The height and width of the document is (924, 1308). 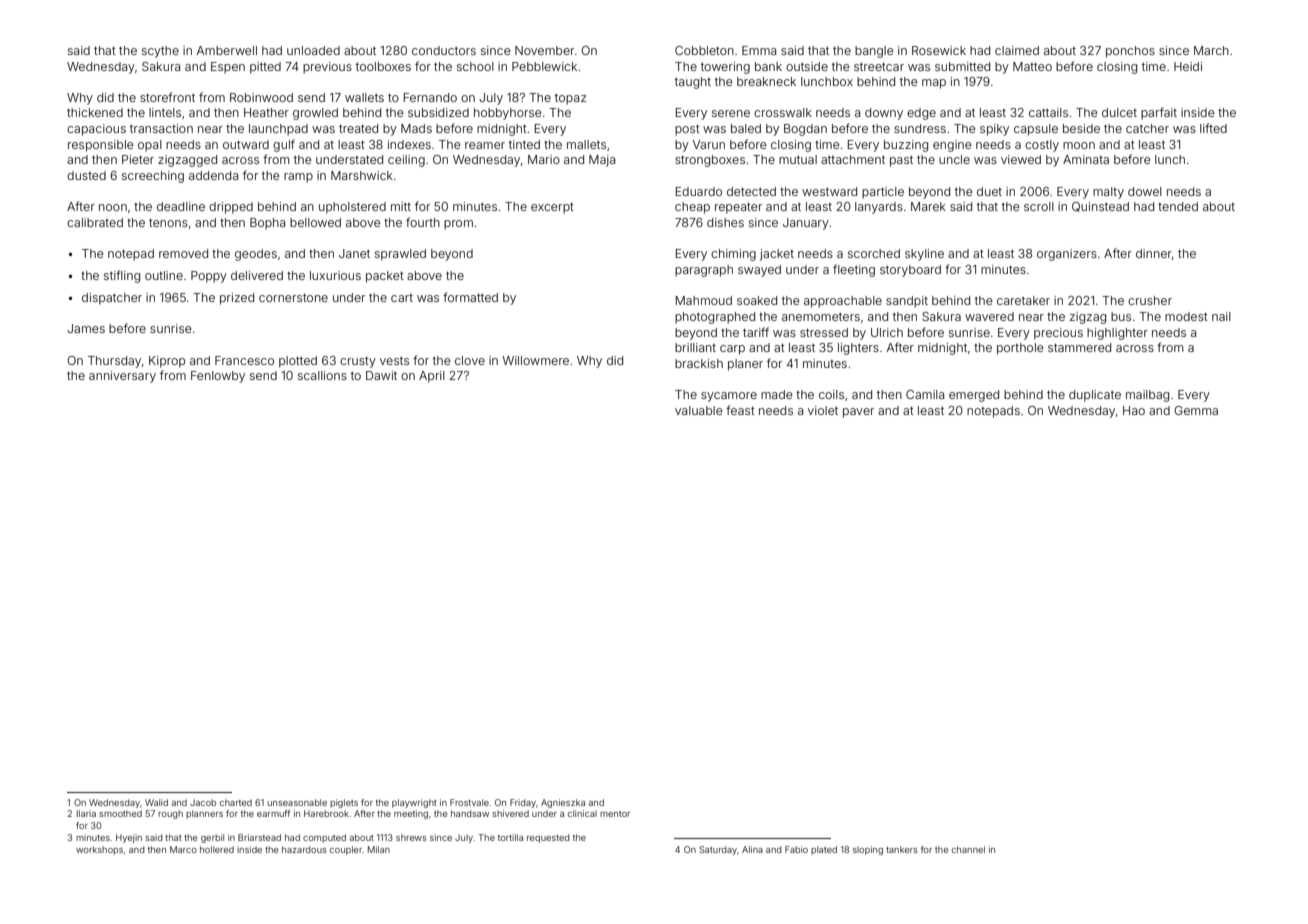 I want to click on thickened, so click(x=95, y=112).
